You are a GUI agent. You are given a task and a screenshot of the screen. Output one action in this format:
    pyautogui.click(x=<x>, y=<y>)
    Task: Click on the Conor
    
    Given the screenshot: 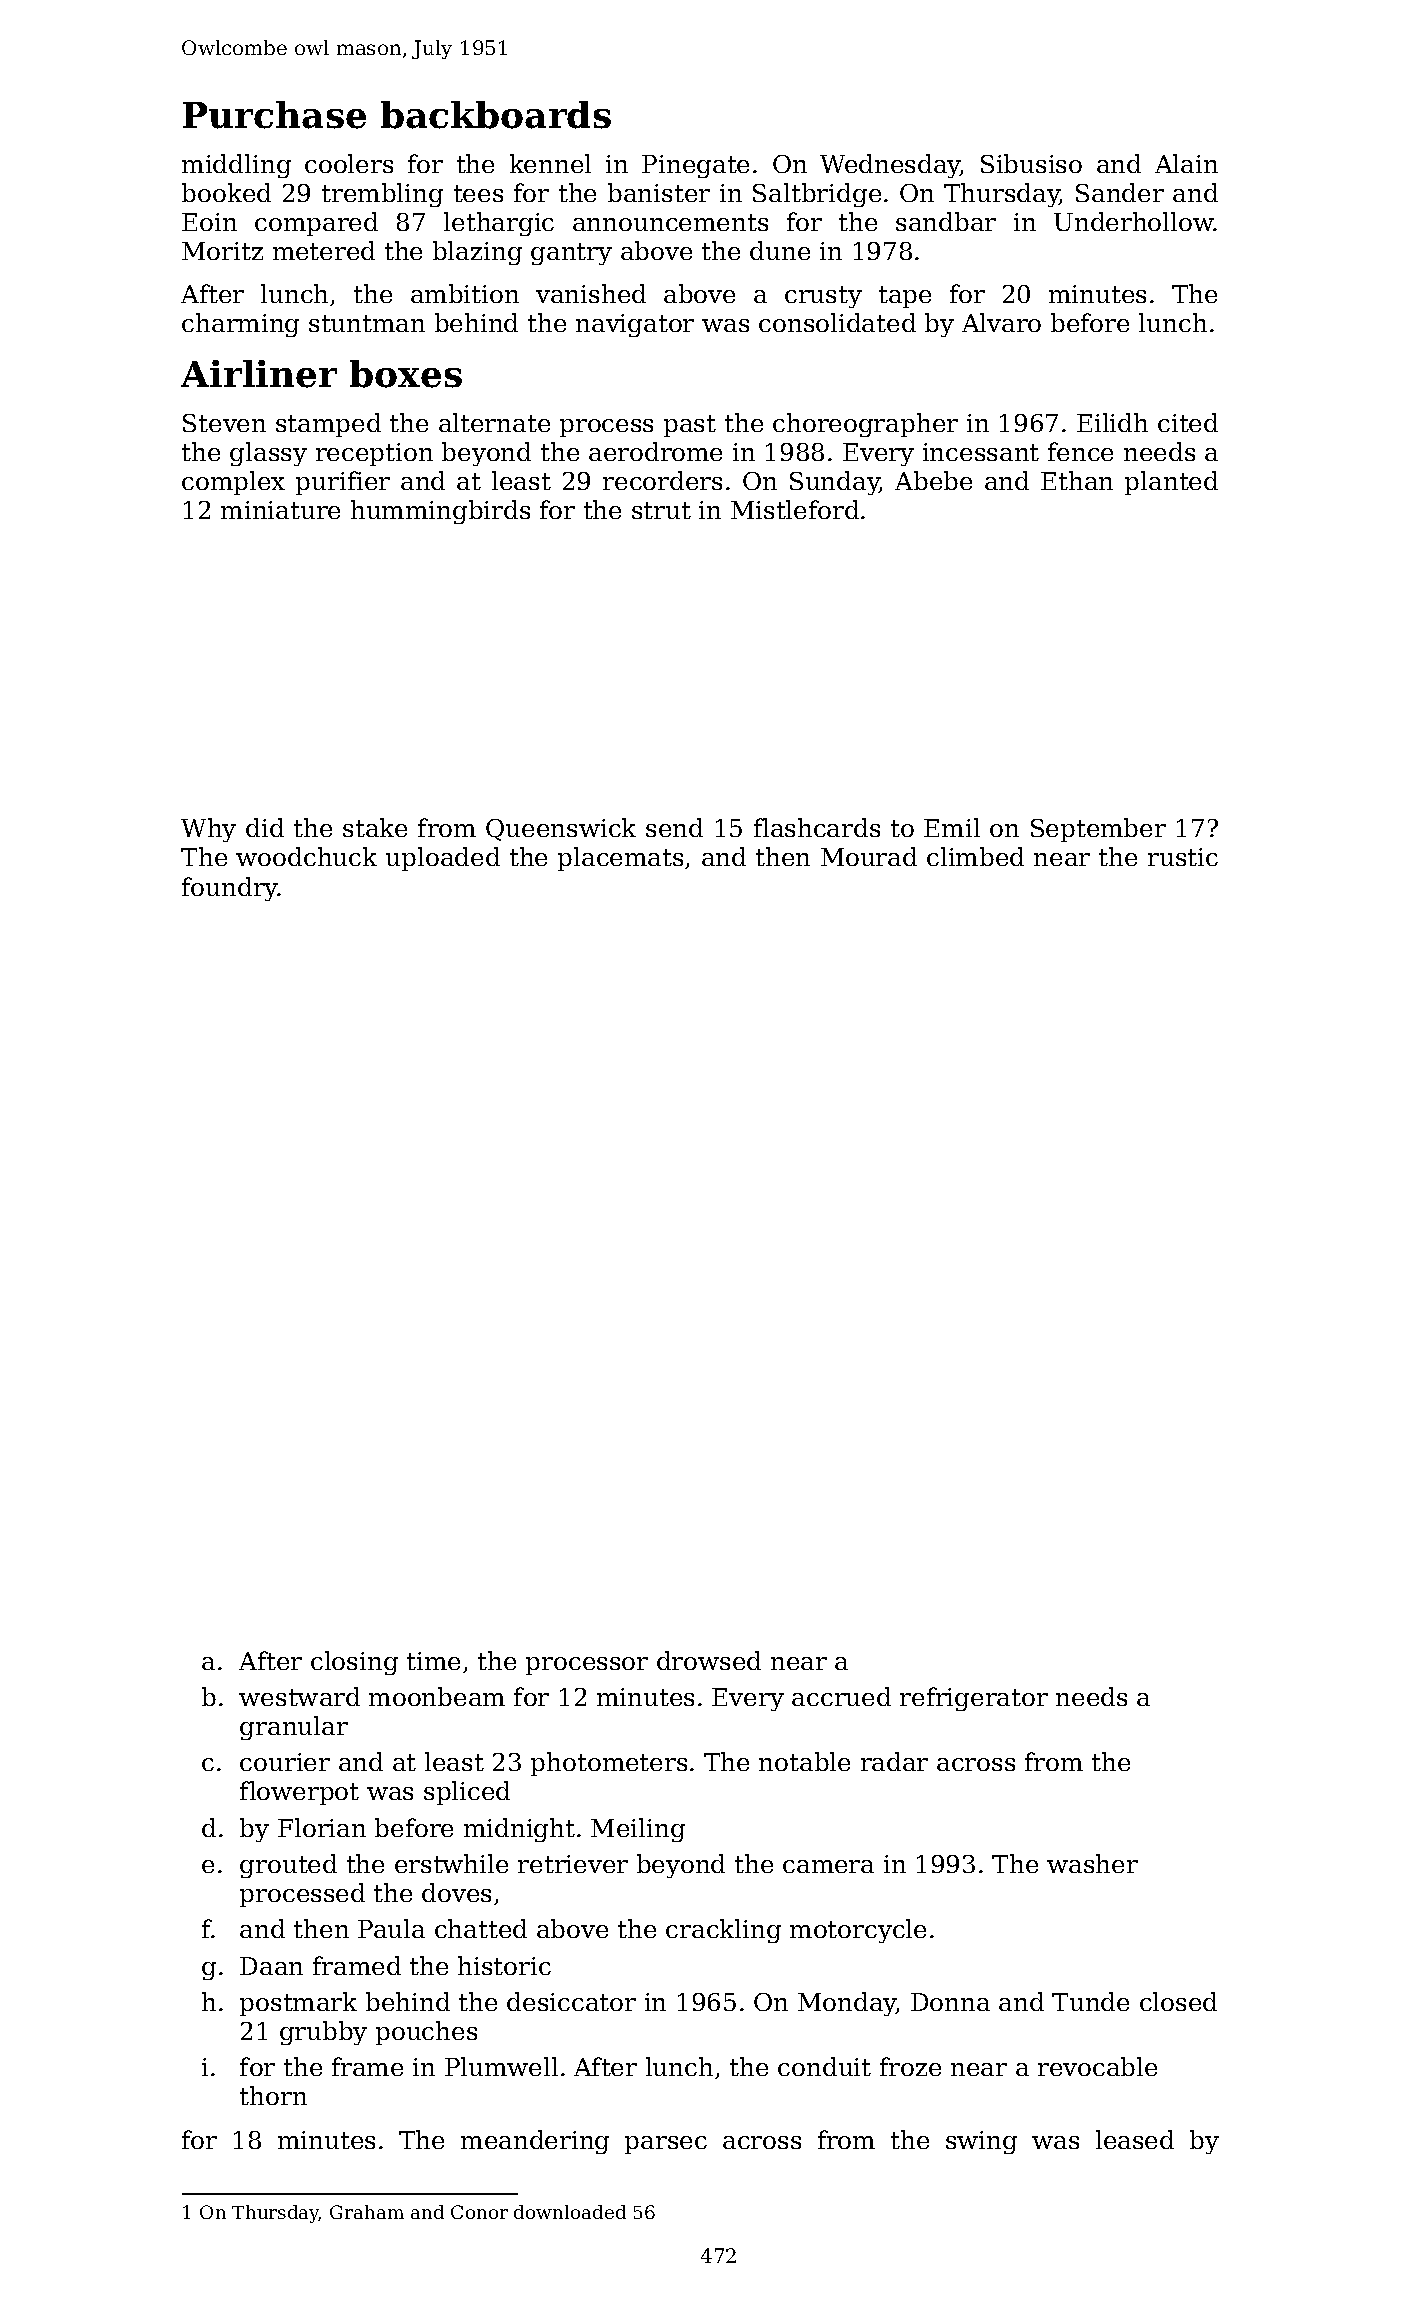 What is the action you would take?
    pyautogui.click(x=479, y=2212)
